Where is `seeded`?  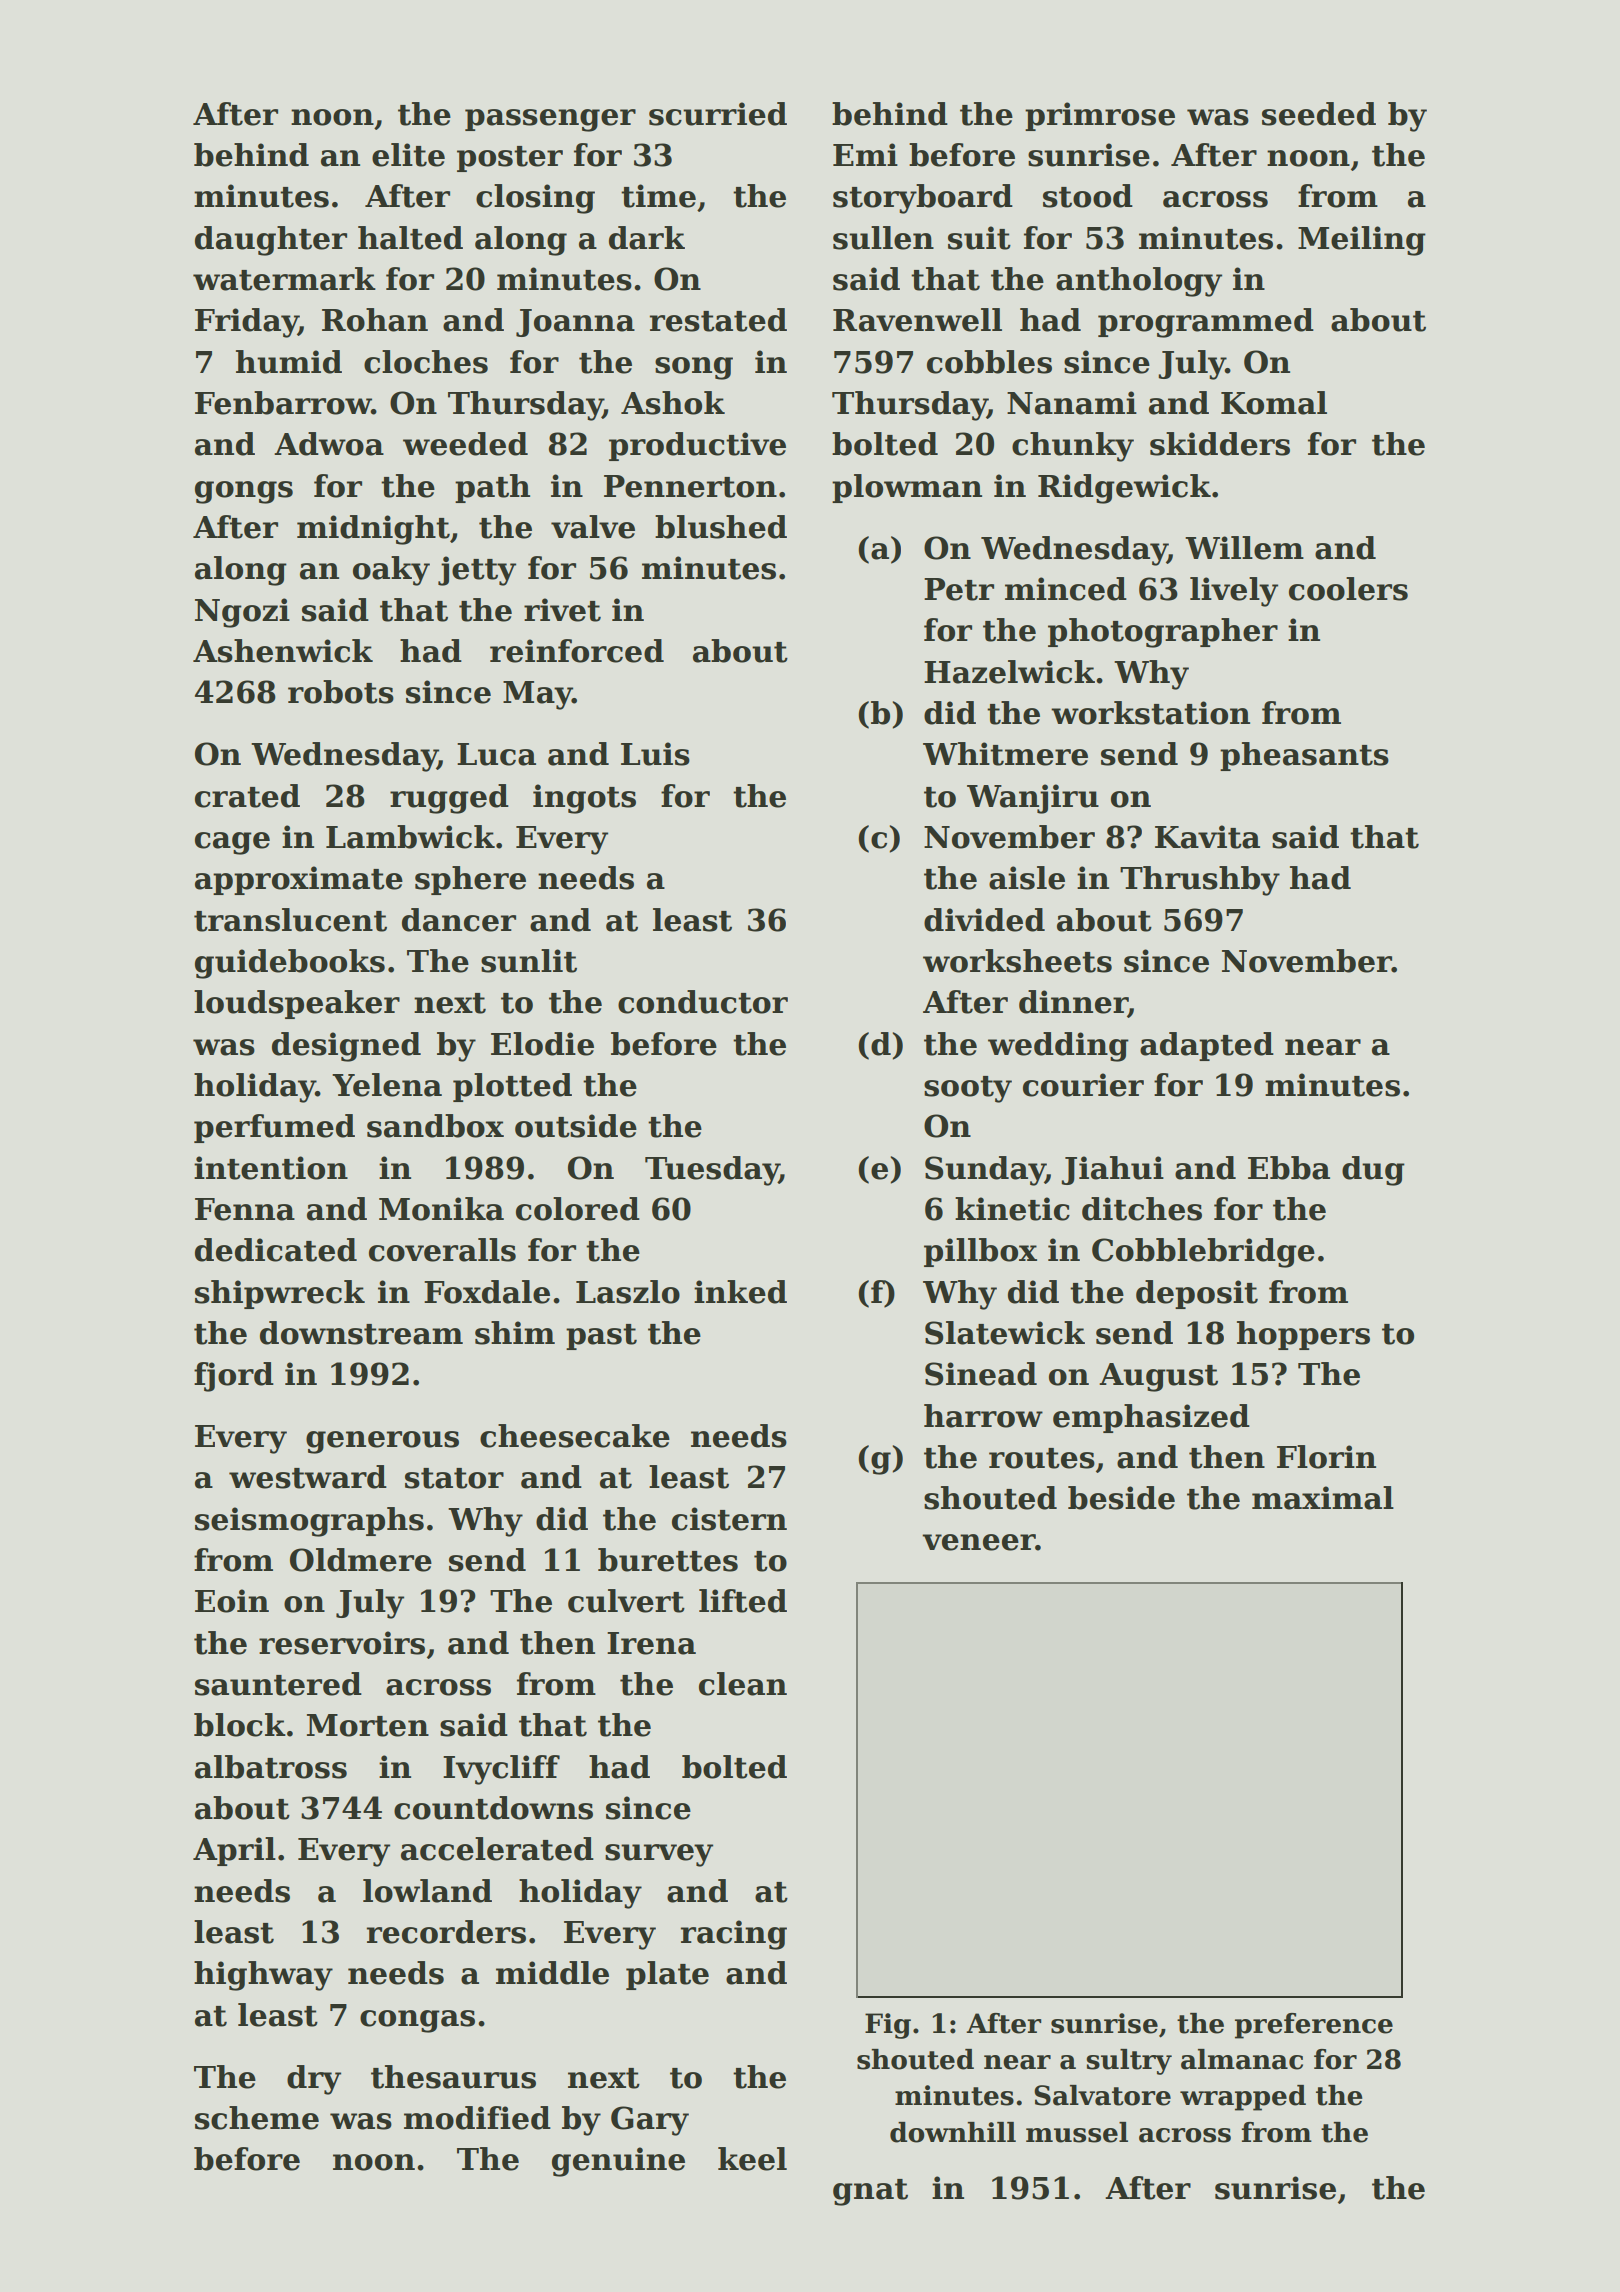
seeded is located at coordinates (1319, 114).
